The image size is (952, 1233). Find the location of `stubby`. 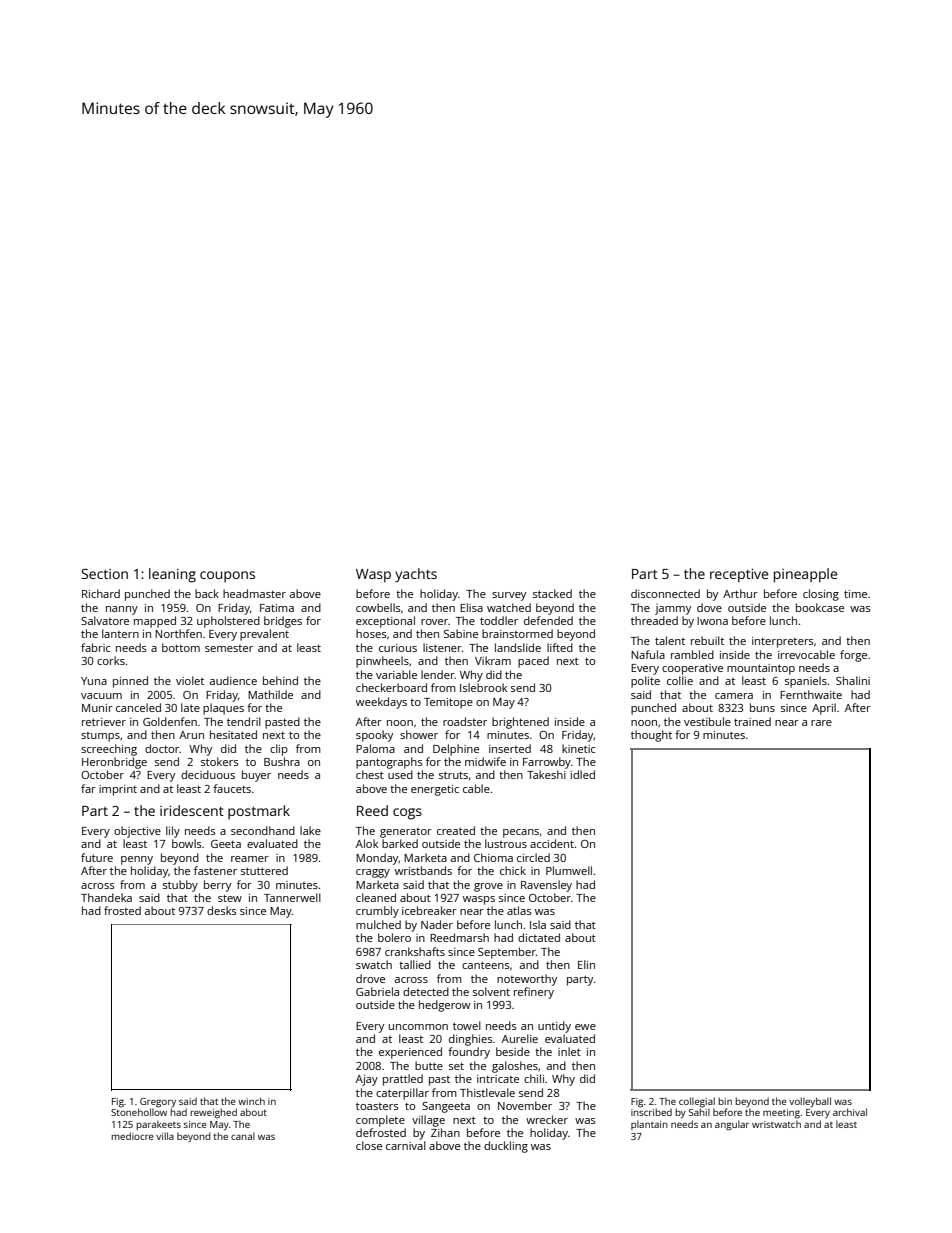

stubby is located at coordinates (180, 886).
